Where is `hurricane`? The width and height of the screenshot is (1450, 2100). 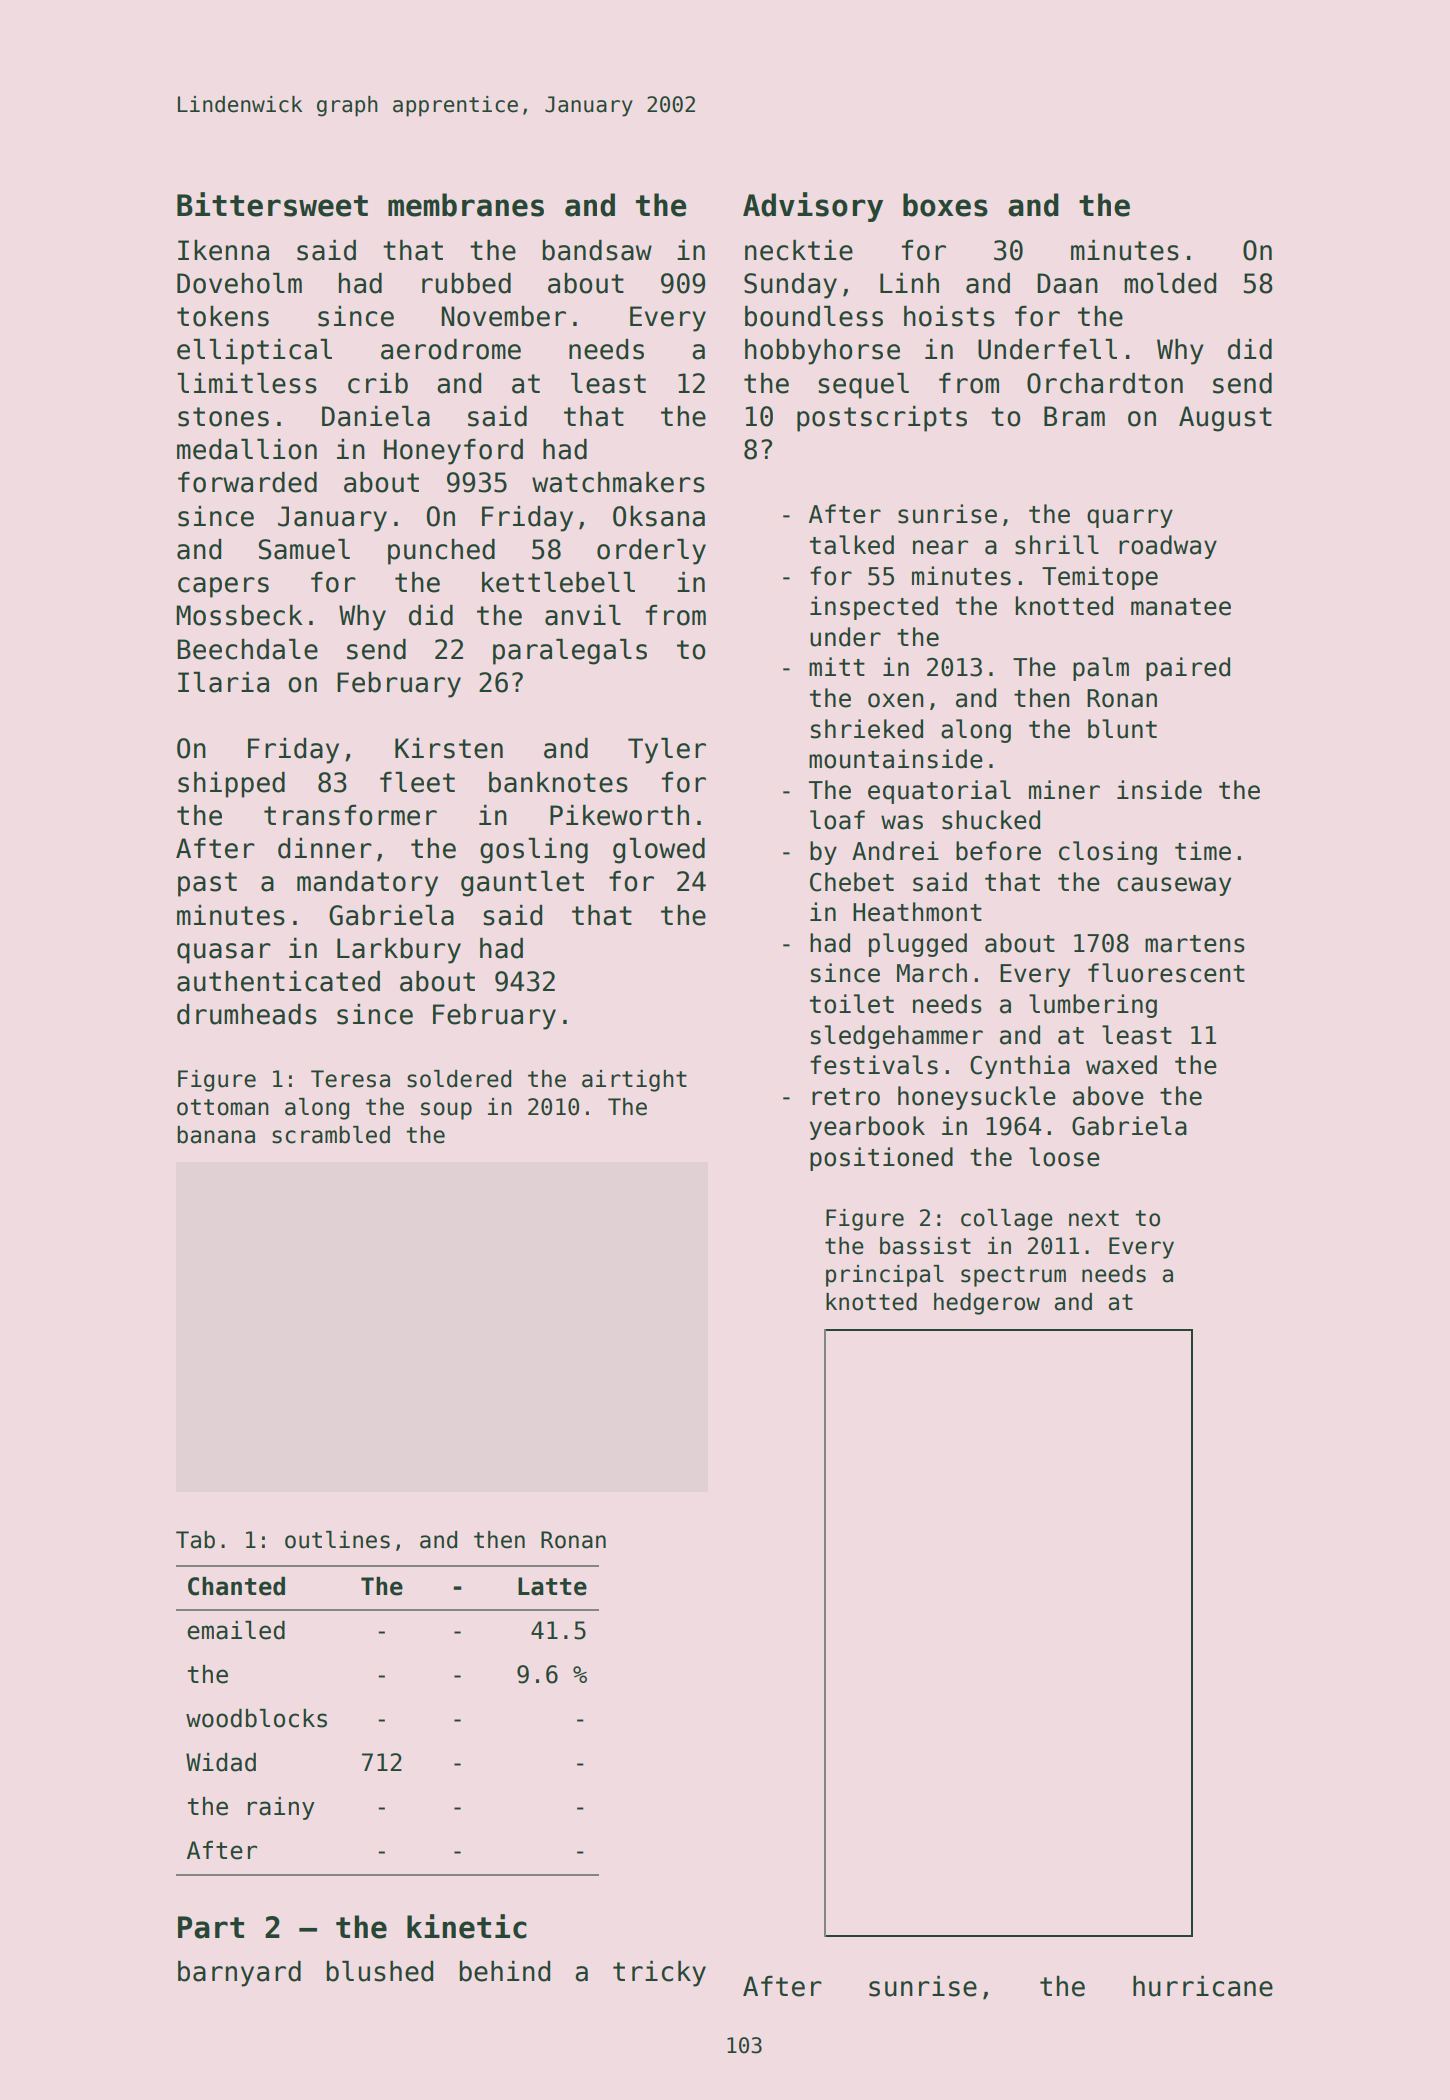 hurricane is located at coordinates (1203, 1986).
